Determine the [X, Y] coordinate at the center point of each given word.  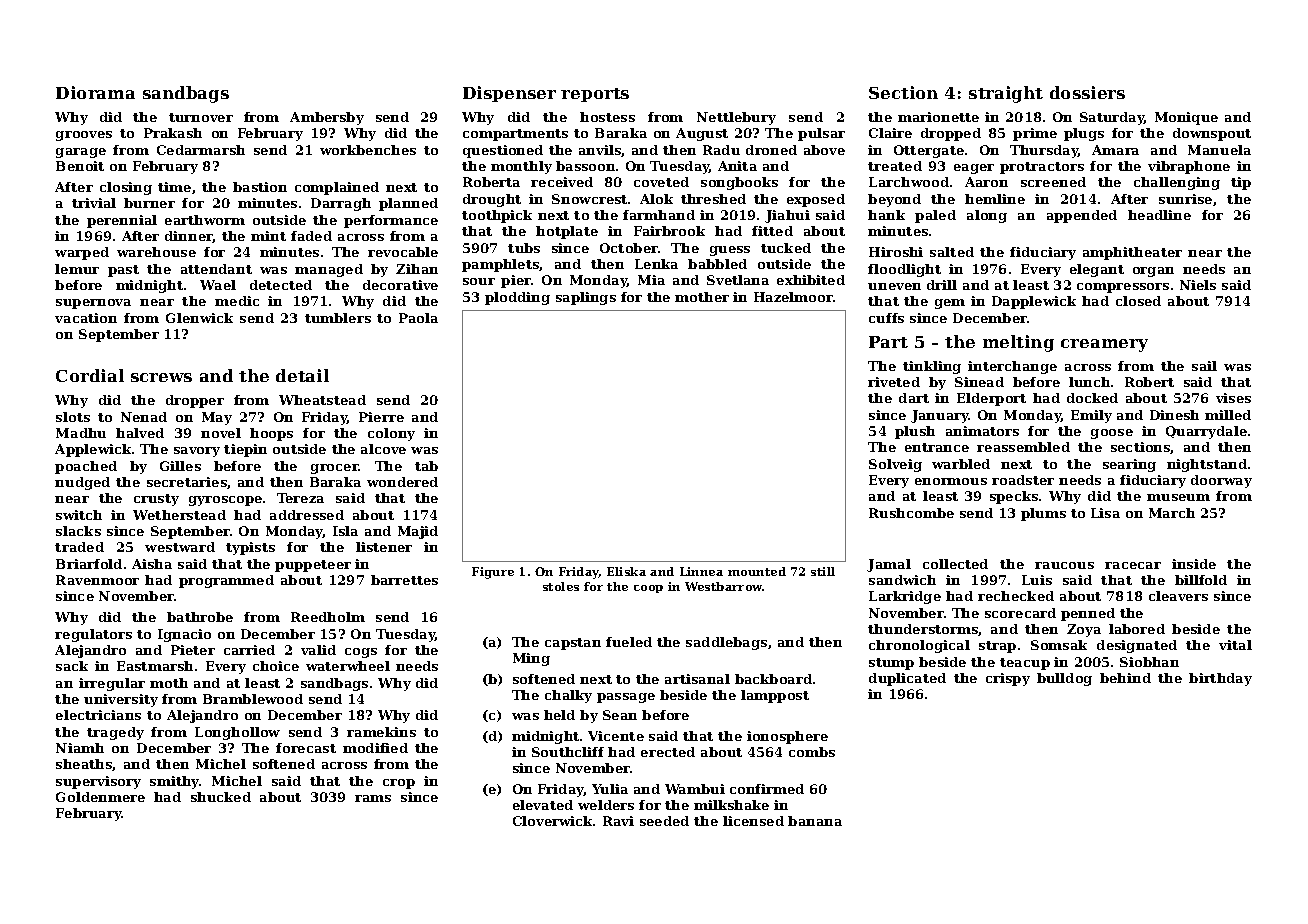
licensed [753, 821]
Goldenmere [100, 797]
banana [815, 821]
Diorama [95, 92]
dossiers [1087, 92]
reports [595, 95]
